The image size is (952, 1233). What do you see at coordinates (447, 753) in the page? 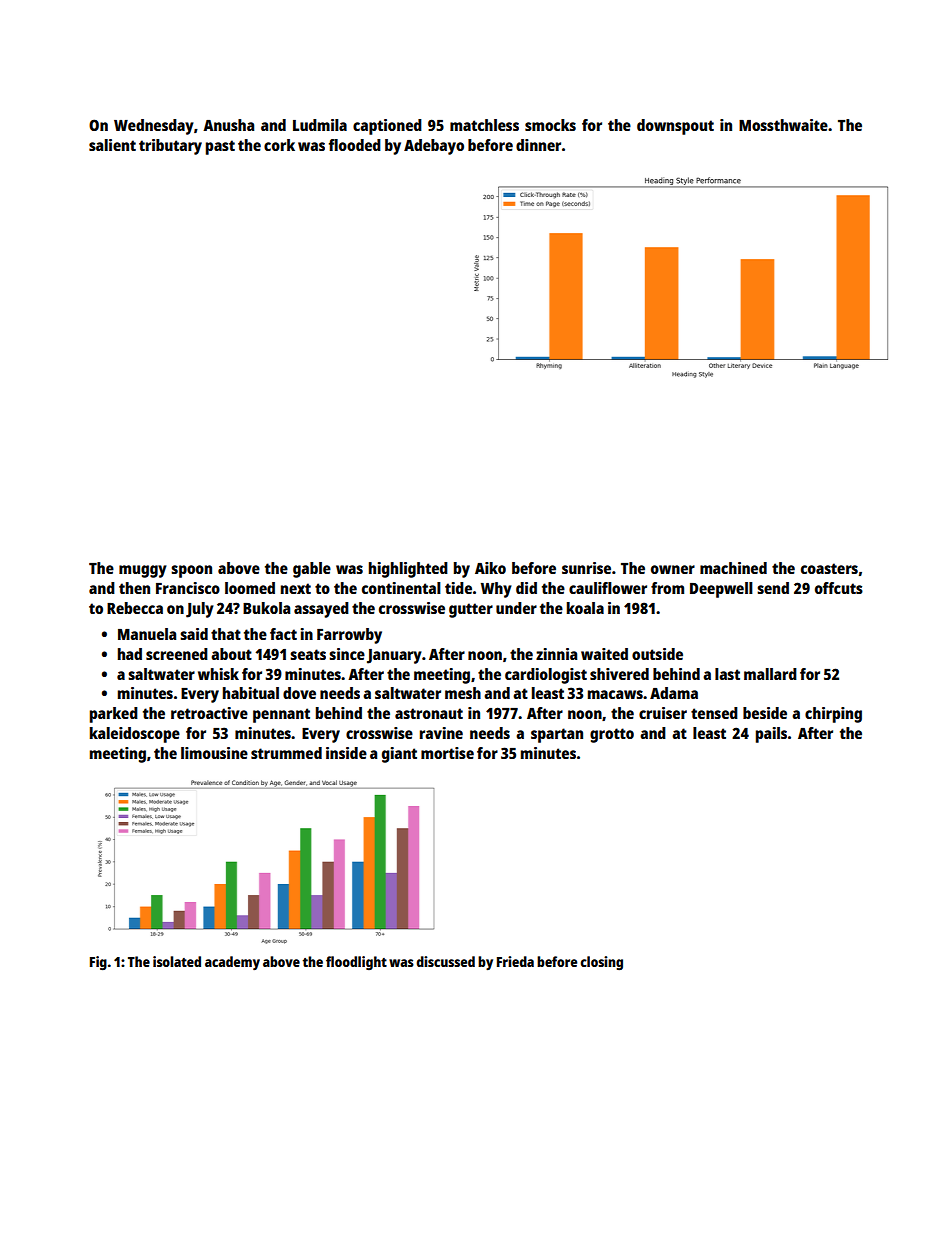
I see `mortise` at bounding box center [447, 753].
